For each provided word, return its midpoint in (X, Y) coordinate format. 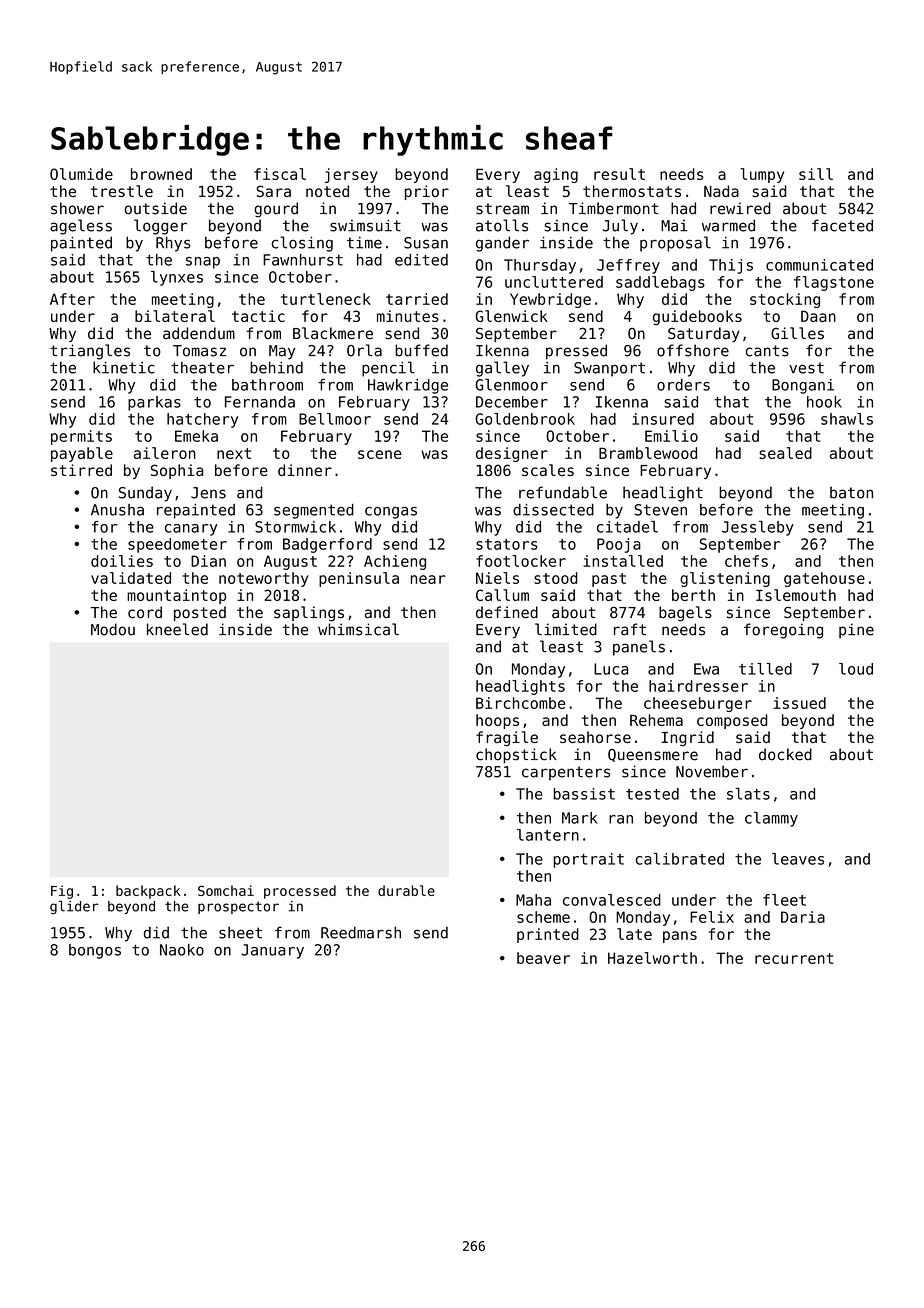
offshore (693, 350)
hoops (497, 721)
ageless (81, 227)
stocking (785, 300)
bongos (95, 951)
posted (200, 613)
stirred (81, 470)
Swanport (609, 369)
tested (652, 794)
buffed (421, 350)
